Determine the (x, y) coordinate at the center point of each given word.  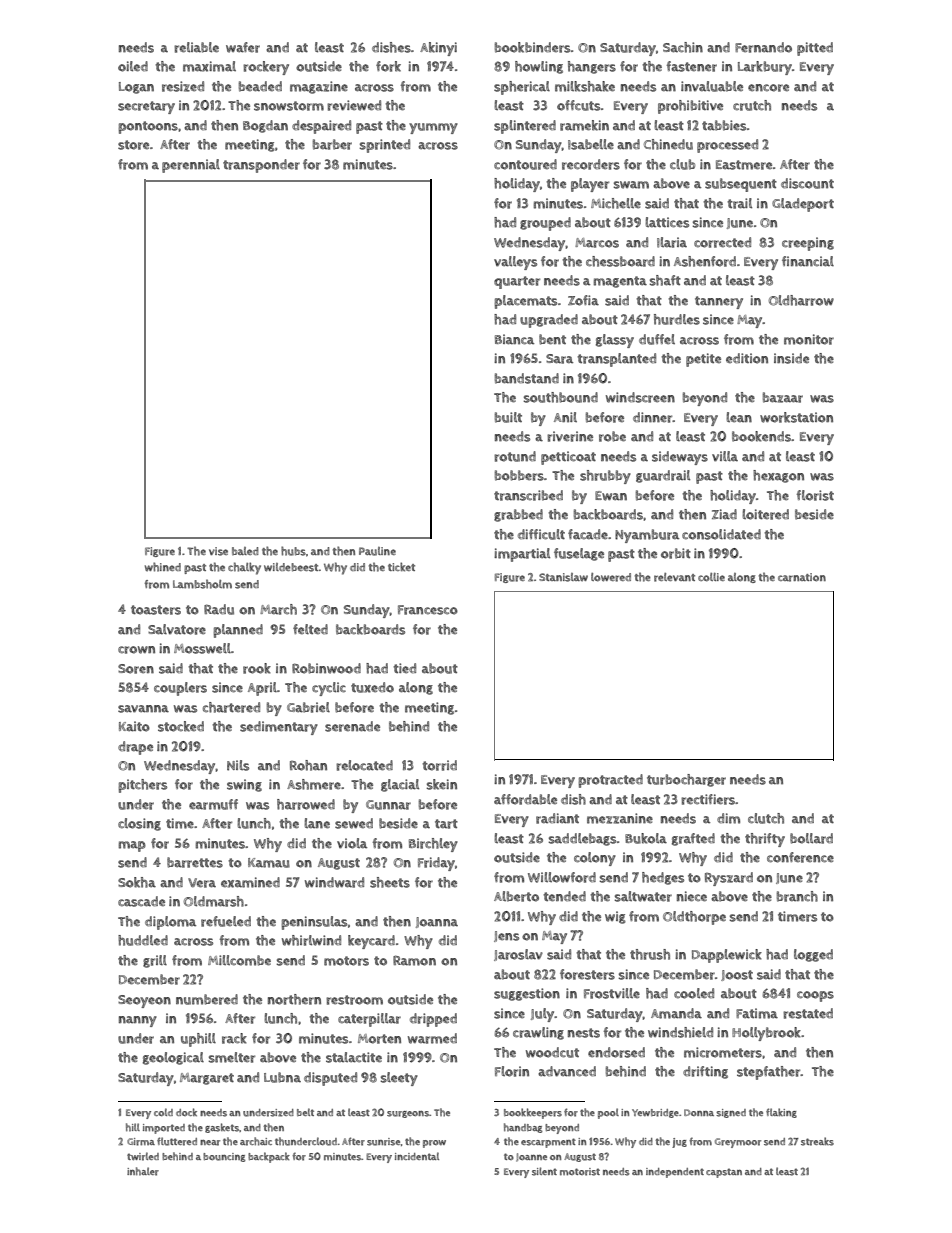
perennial (191, 166)
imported (164, 1129)
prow (434, 1144)
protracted (610, 781)
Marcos (597, 243)
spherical (522, 88)
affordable (525, 799)
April (262, 689)
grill (155, 961)
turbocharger (686, 780)
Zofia (583, 300)
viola (352, 843)
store (133, 145)
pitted (815, 49)
